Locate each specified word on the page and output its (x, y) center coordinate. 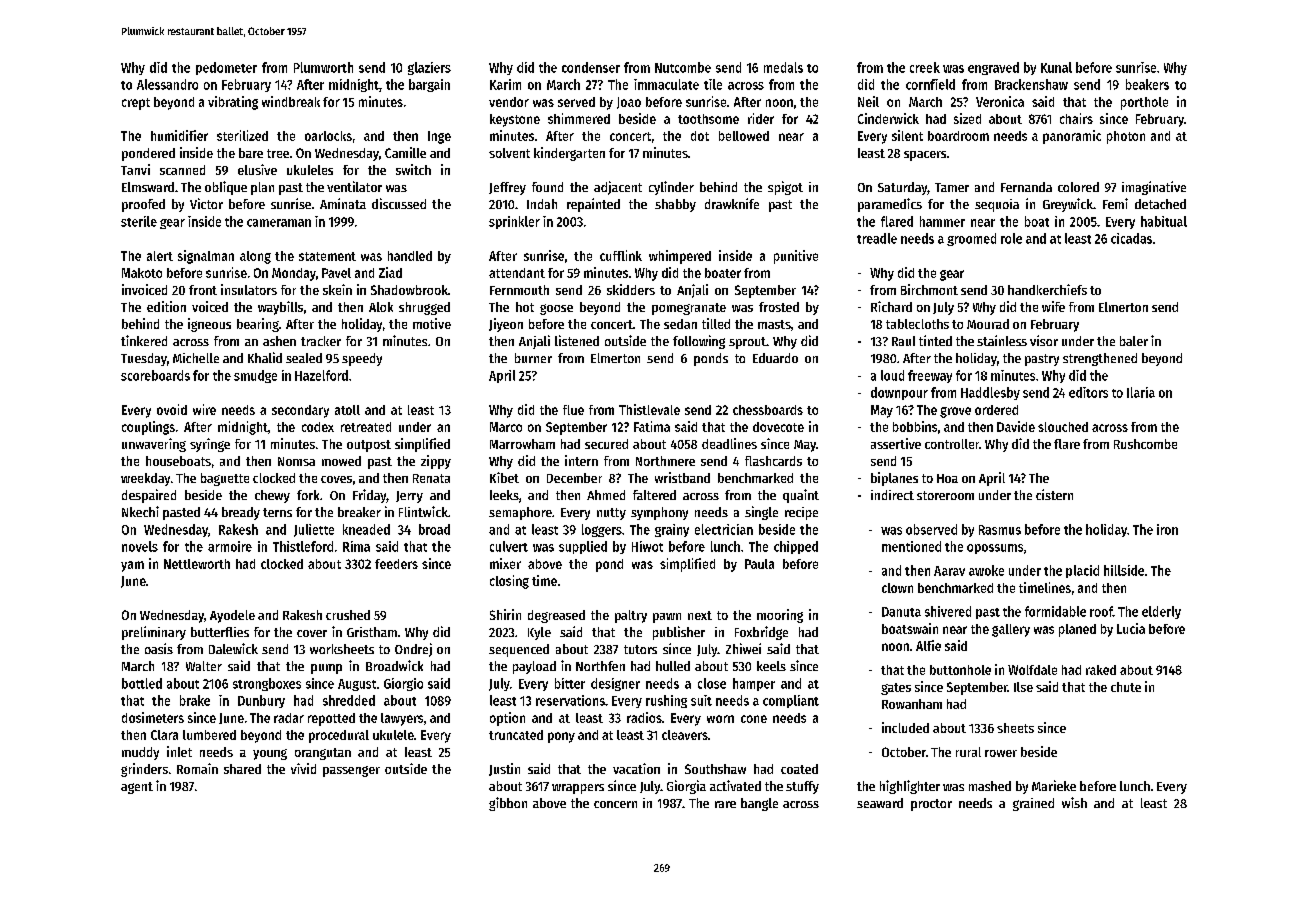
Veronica (1000, 101)
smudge (255, 376)
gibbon (508, 804)
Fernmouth (519, 290)
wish (1074, 802)
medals (783, 67)
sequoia (997, 205)
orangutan (323, 754)
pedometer (226, 68)
